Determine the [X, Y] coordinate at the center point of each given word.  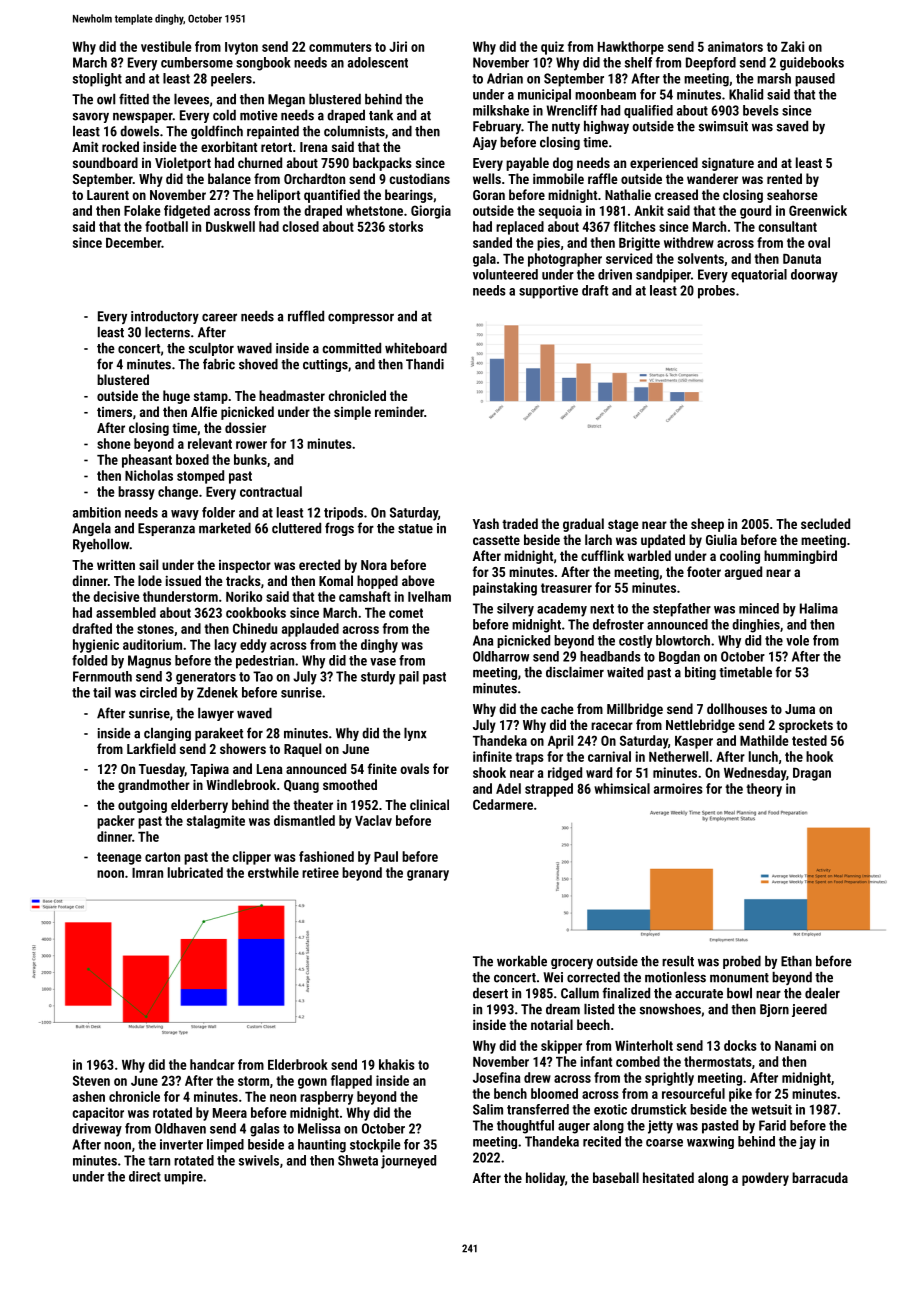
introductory [165, 317]
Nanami [795, 1045]
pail [409, 678]
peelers [231, 80]
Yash [486, 523]
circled [158, 692]
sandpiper [663, 276]
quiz [552, 48]
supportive [548, 292]
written [116, 565]
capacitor [98, 1114]
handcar [212, 1064]
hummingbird [800, 557]
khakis [397, 1064]
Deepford [711, 64]
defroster [618, 624]
